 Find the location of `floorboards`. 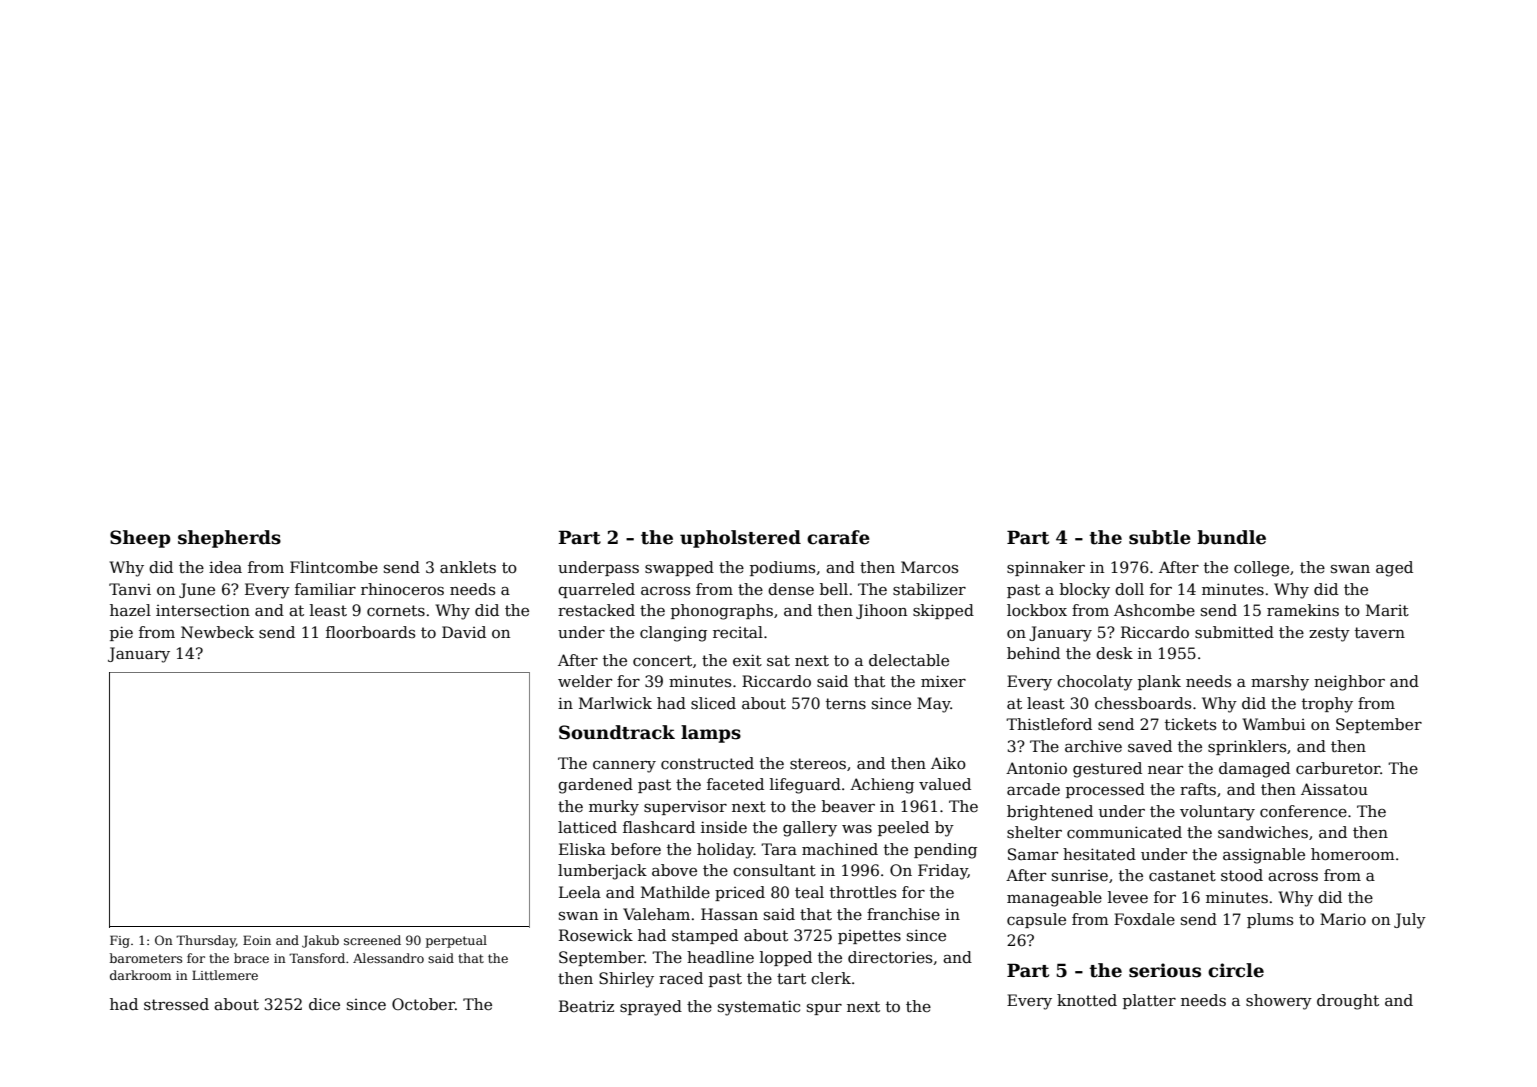

floorboards is located at coordinates (370, 632).
